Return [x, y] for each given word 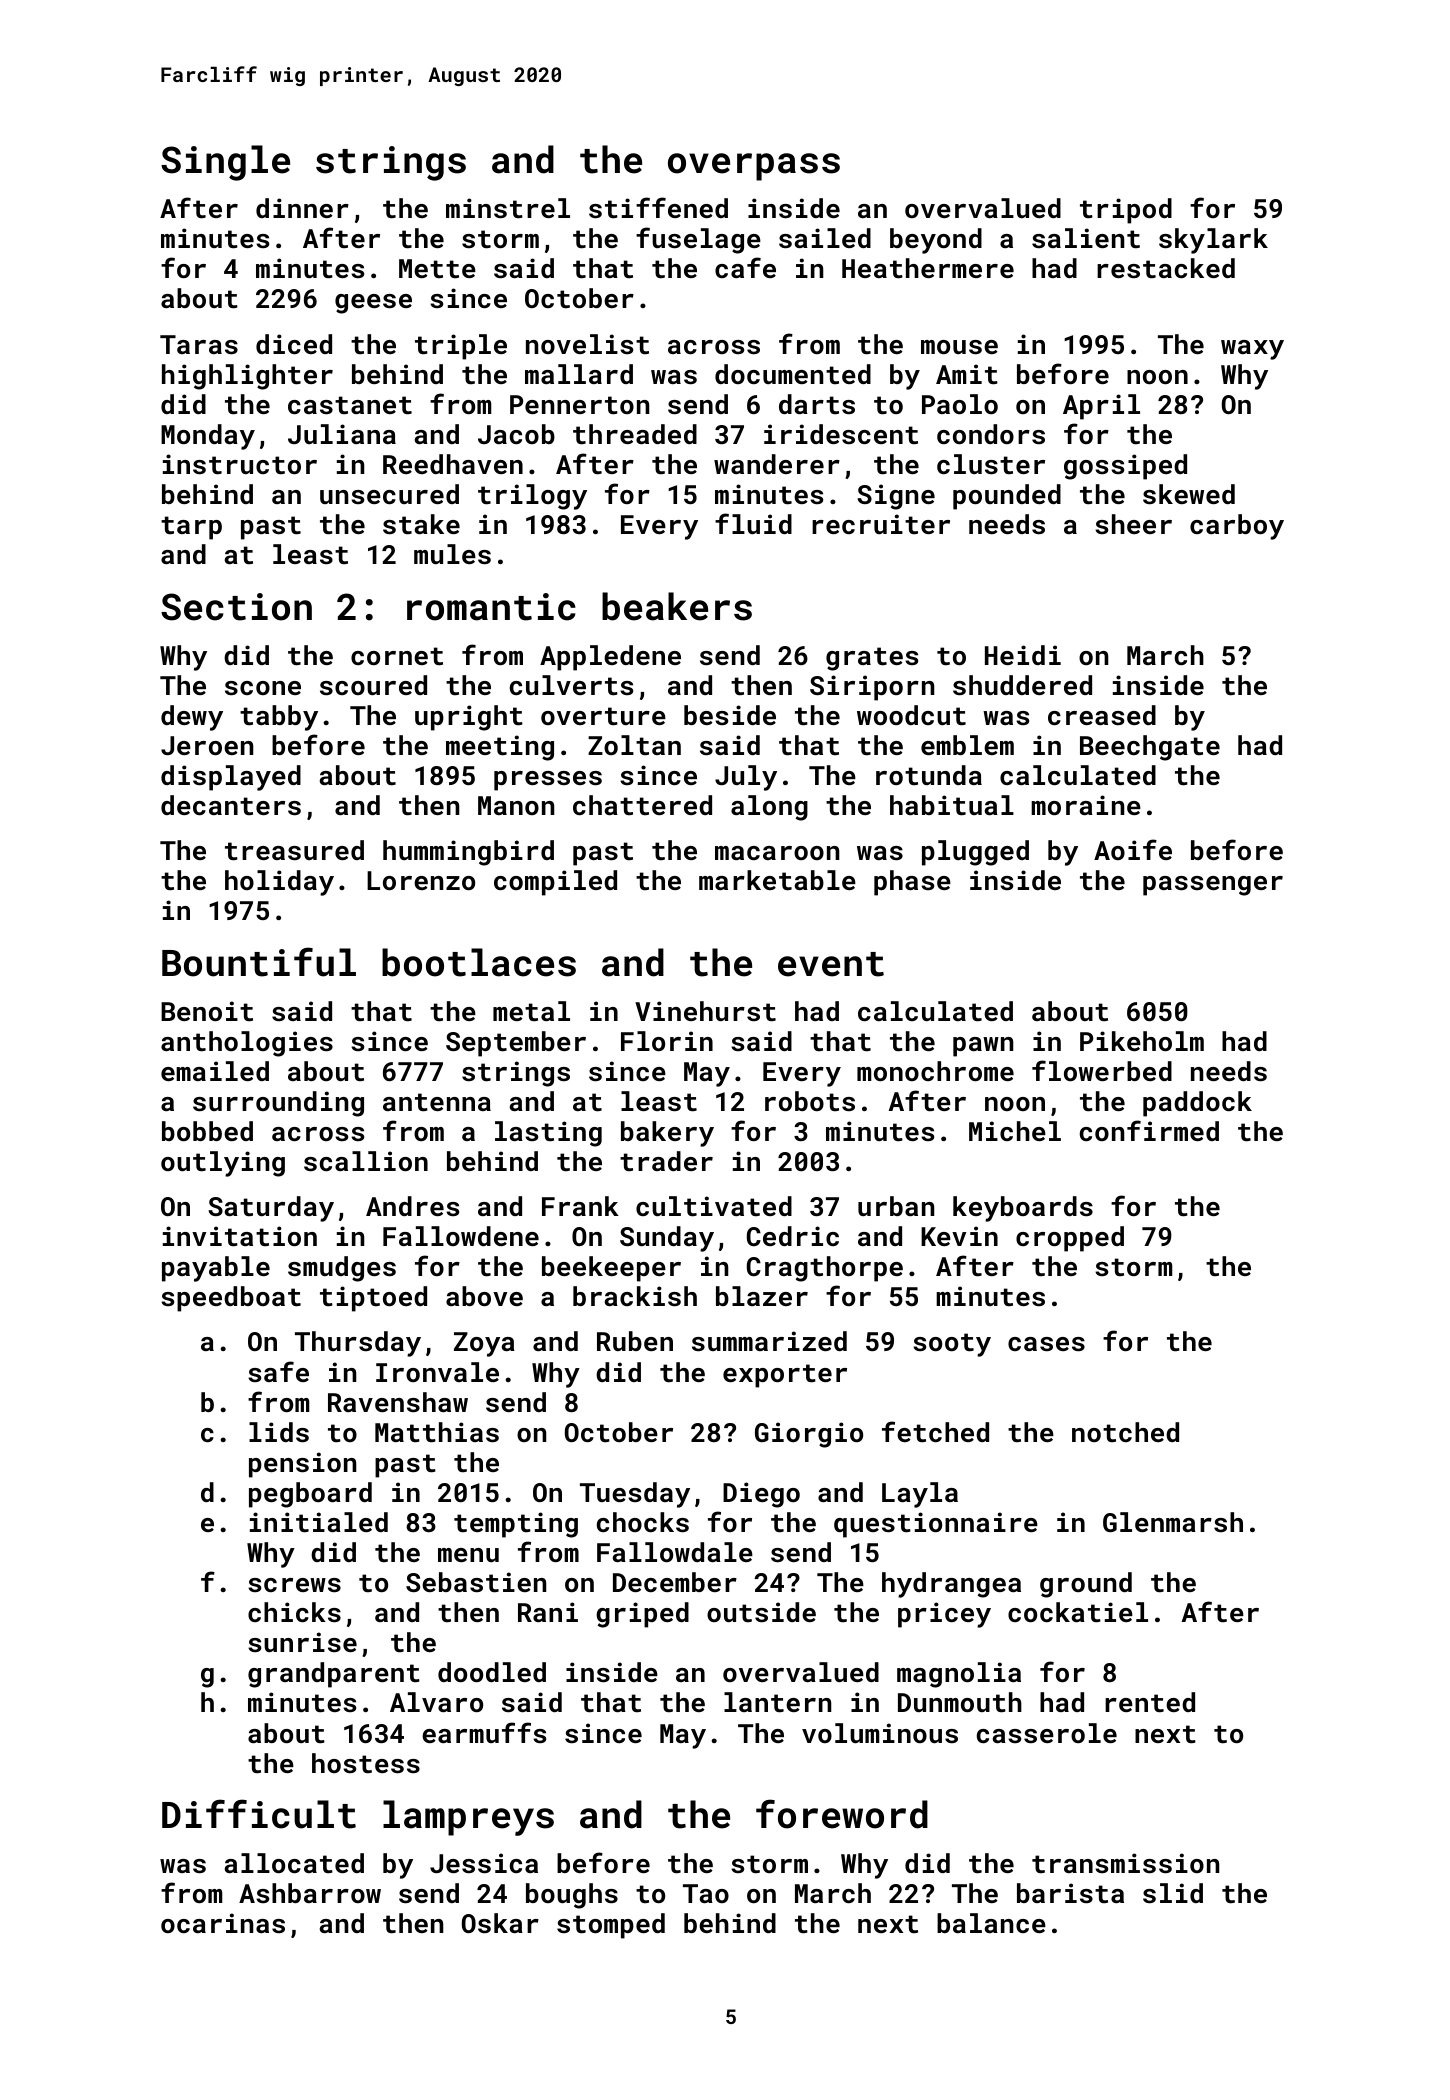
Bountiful [259, 962]
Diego [761, 1495]
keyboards [1023, 1209]
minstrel [508, 208]
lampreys [468, 1818]
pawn [983, 1047]
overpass [754, 167]
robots [810, 1101]
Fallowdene [461, 1236]
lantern [777, 1702]
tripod [1126, 211]
